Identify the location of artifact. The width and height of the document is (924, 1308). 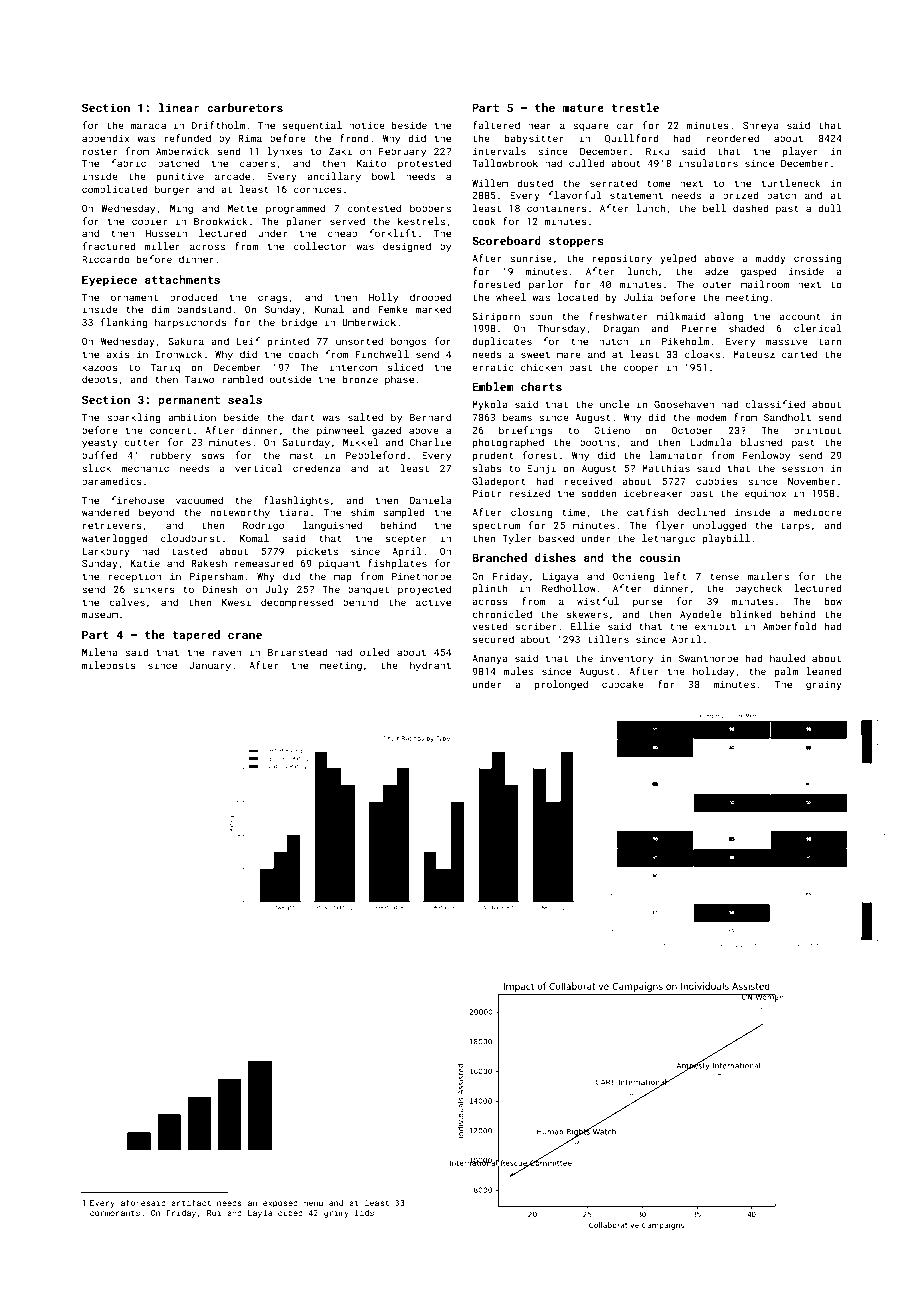
(191, 1202).
